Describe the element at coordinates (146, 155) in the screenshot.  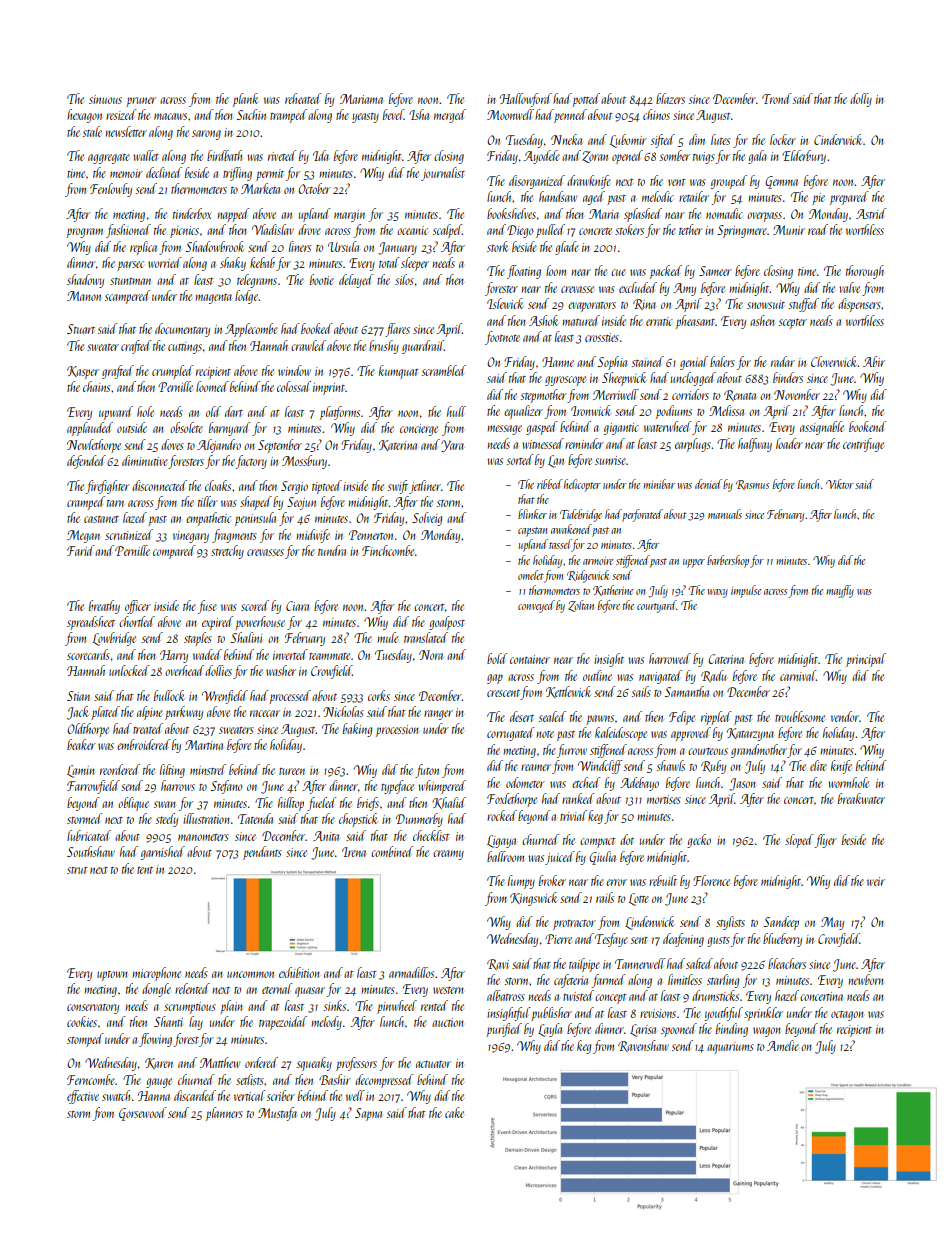
I see `wallet` at that location.
